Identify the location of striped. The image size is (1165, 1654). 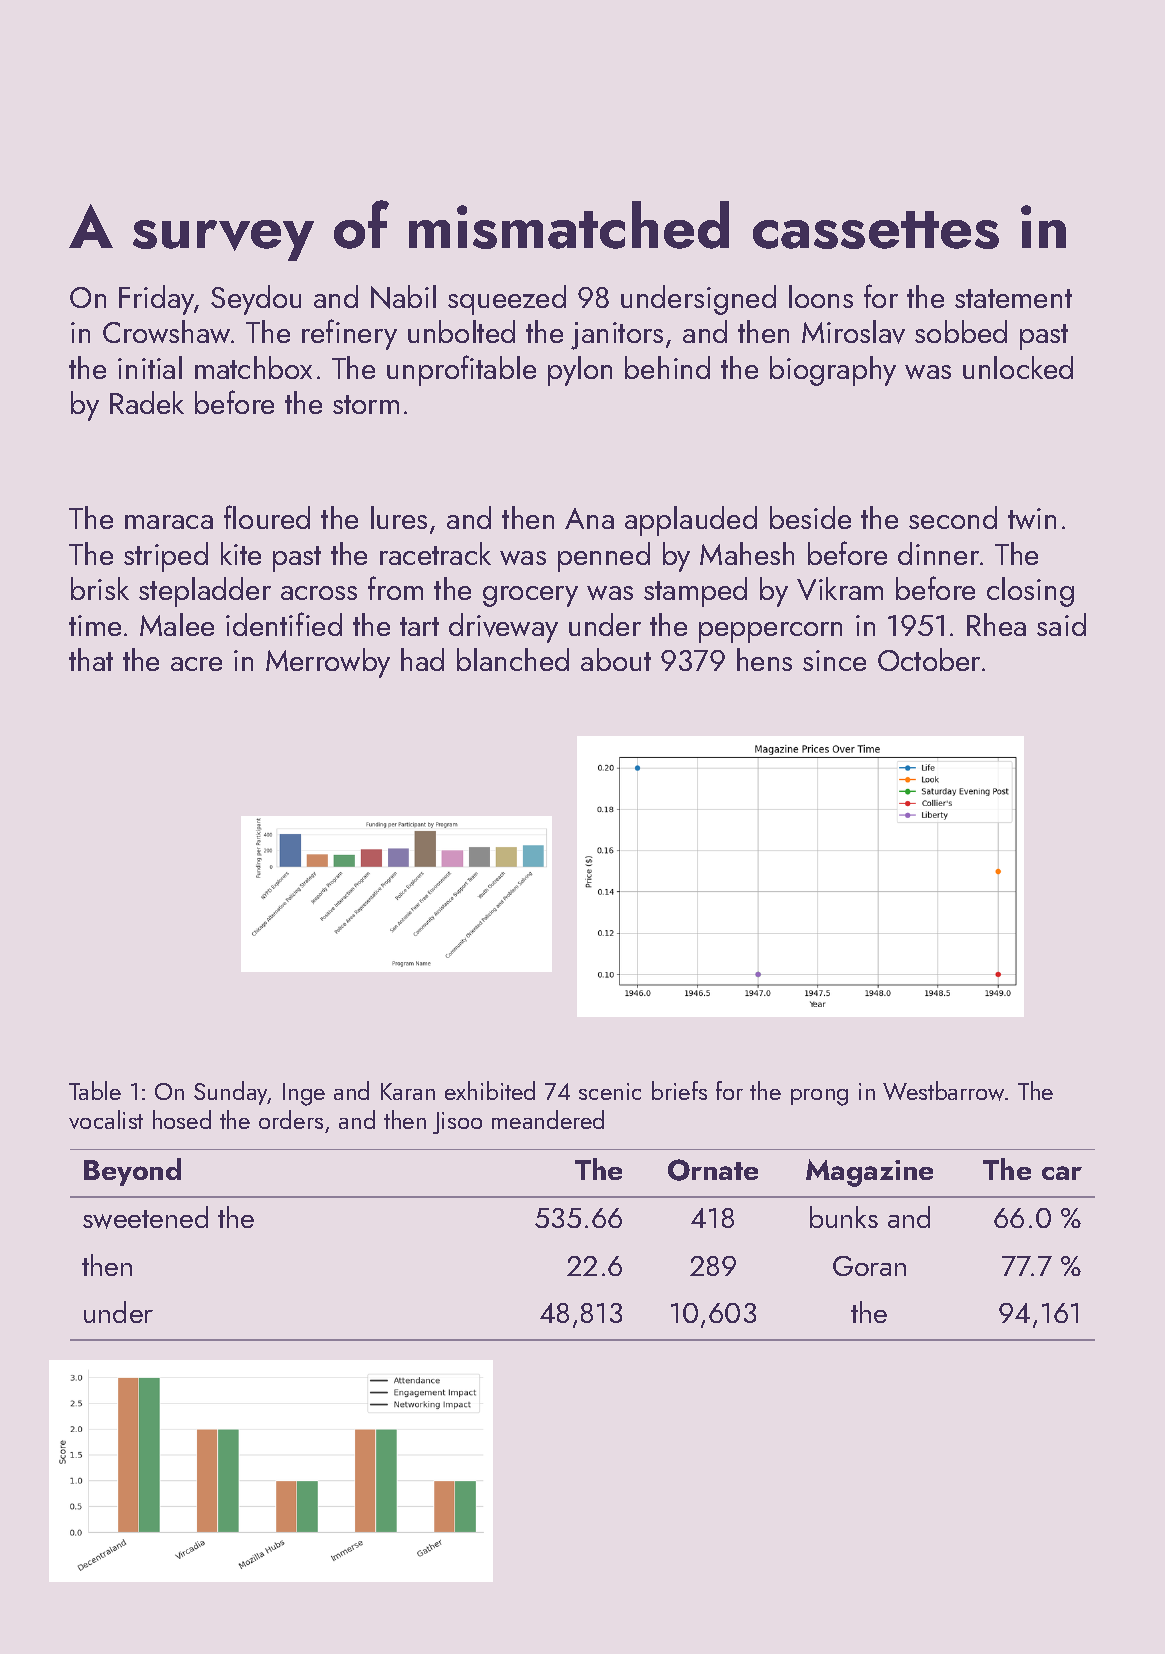
(166, 557).
